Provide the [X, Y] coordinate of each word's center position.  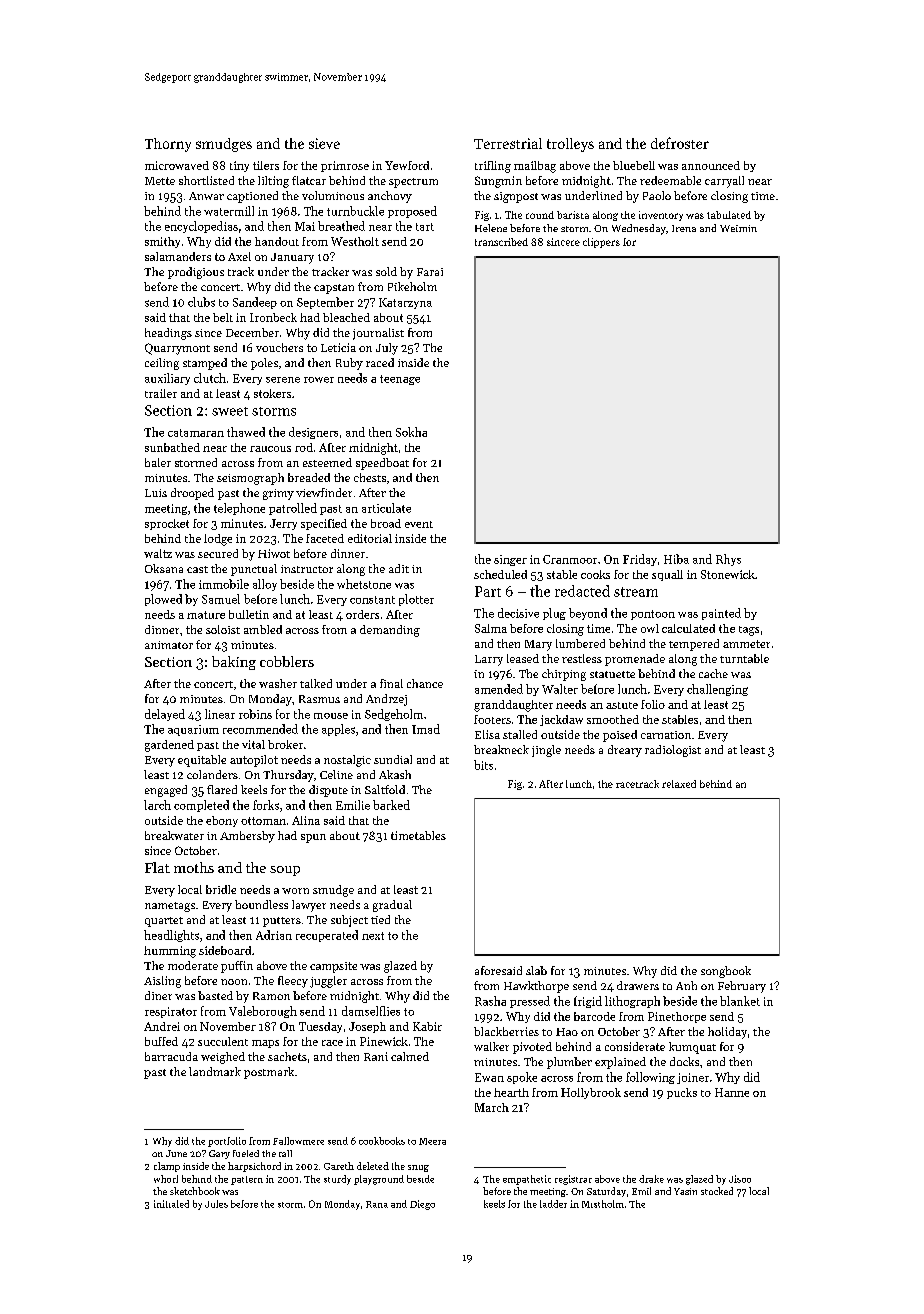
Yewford [407, 165]
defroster [680, 143]
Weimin [738, 228]
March [492, 1107]
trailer [161, 393]
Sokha [411, 432]
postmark [269, 1073]
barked [391, 805]
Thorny [168, 145]
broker [285, 744]
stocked [717, 1191]
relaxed [679, 784]
